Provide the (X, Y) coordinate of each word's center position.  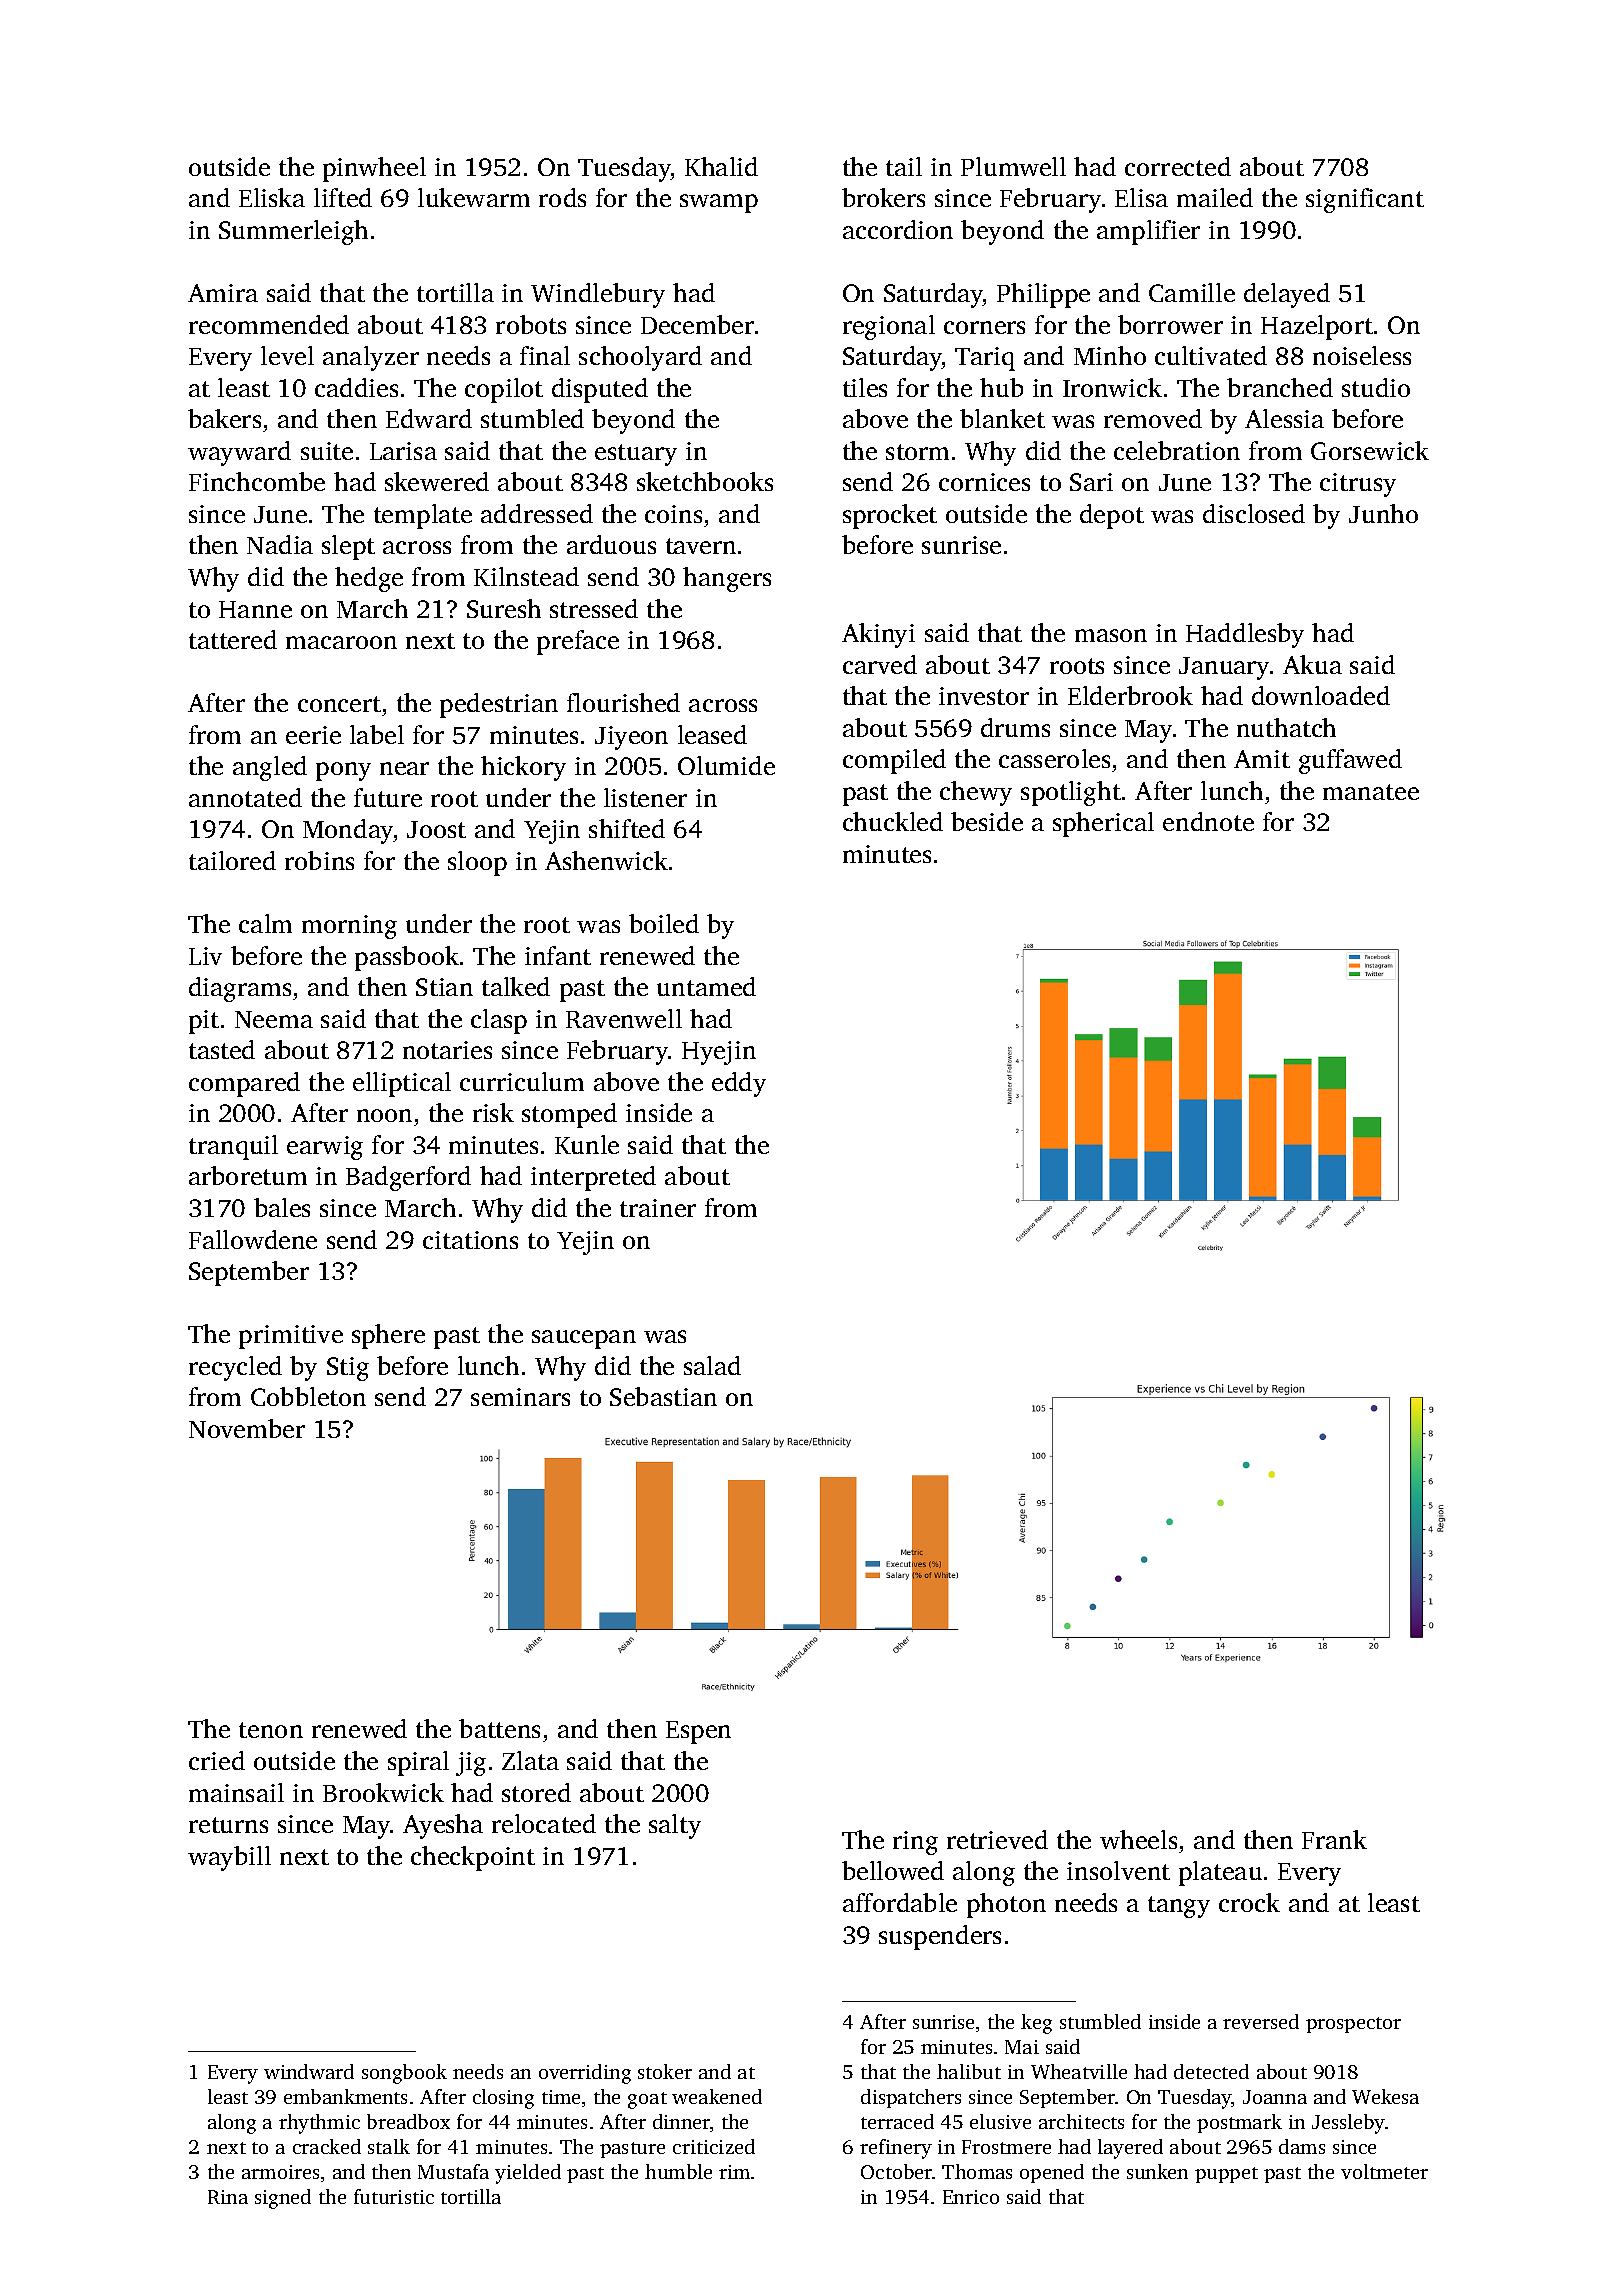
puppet (1226, 2175)
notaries (447, 1050)
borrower (1170, 324)
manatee (1371, 792)
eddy (739, 1084)
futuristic (394, 2196)
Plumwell (1013, 166)
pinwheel (374, 169)
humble (678, 2171)
